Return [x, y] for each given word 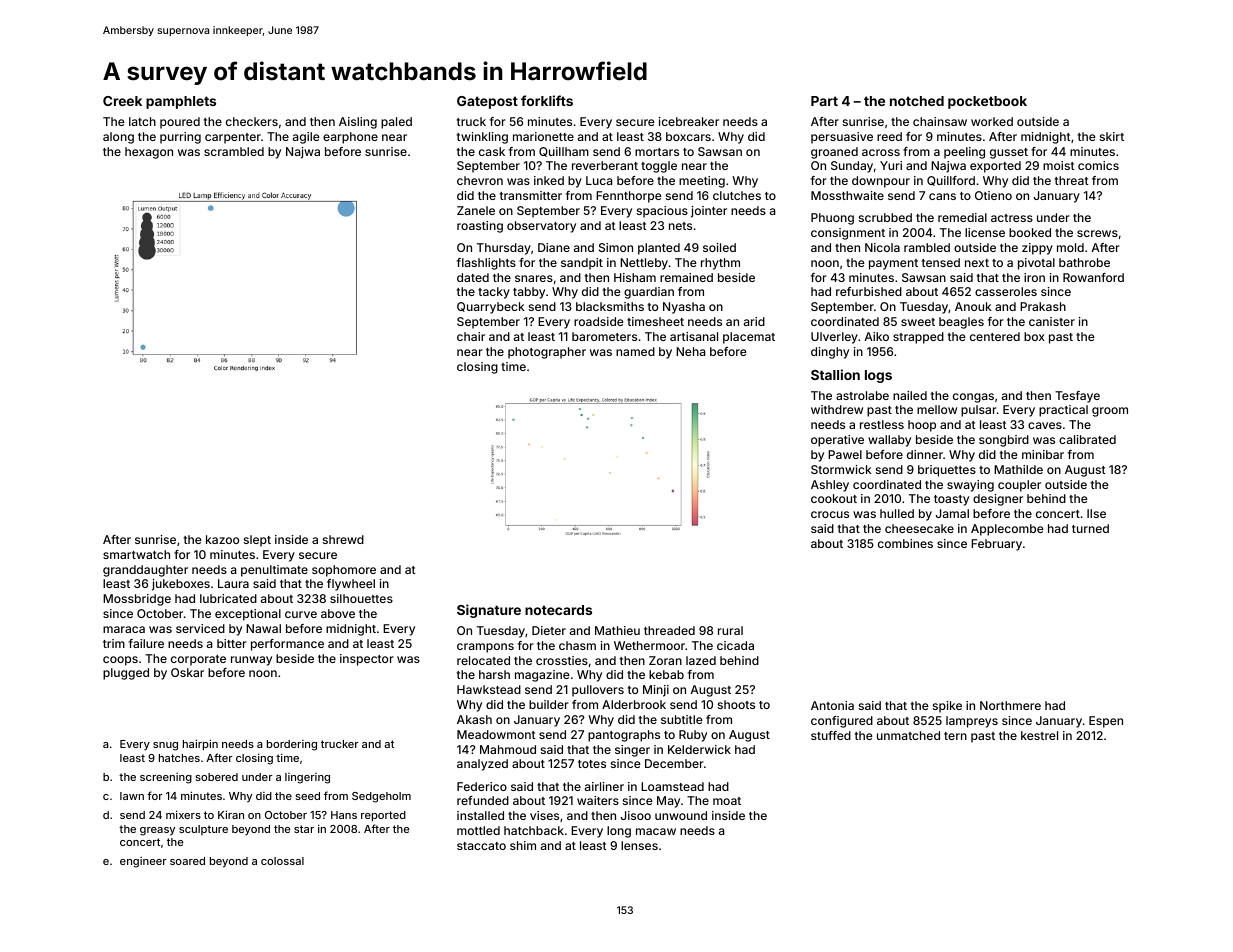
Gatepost [487, 102]
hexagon [149, 153]
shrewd [343, 539]
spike [947, 707]
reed [889, 136]
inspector [367, 660]
